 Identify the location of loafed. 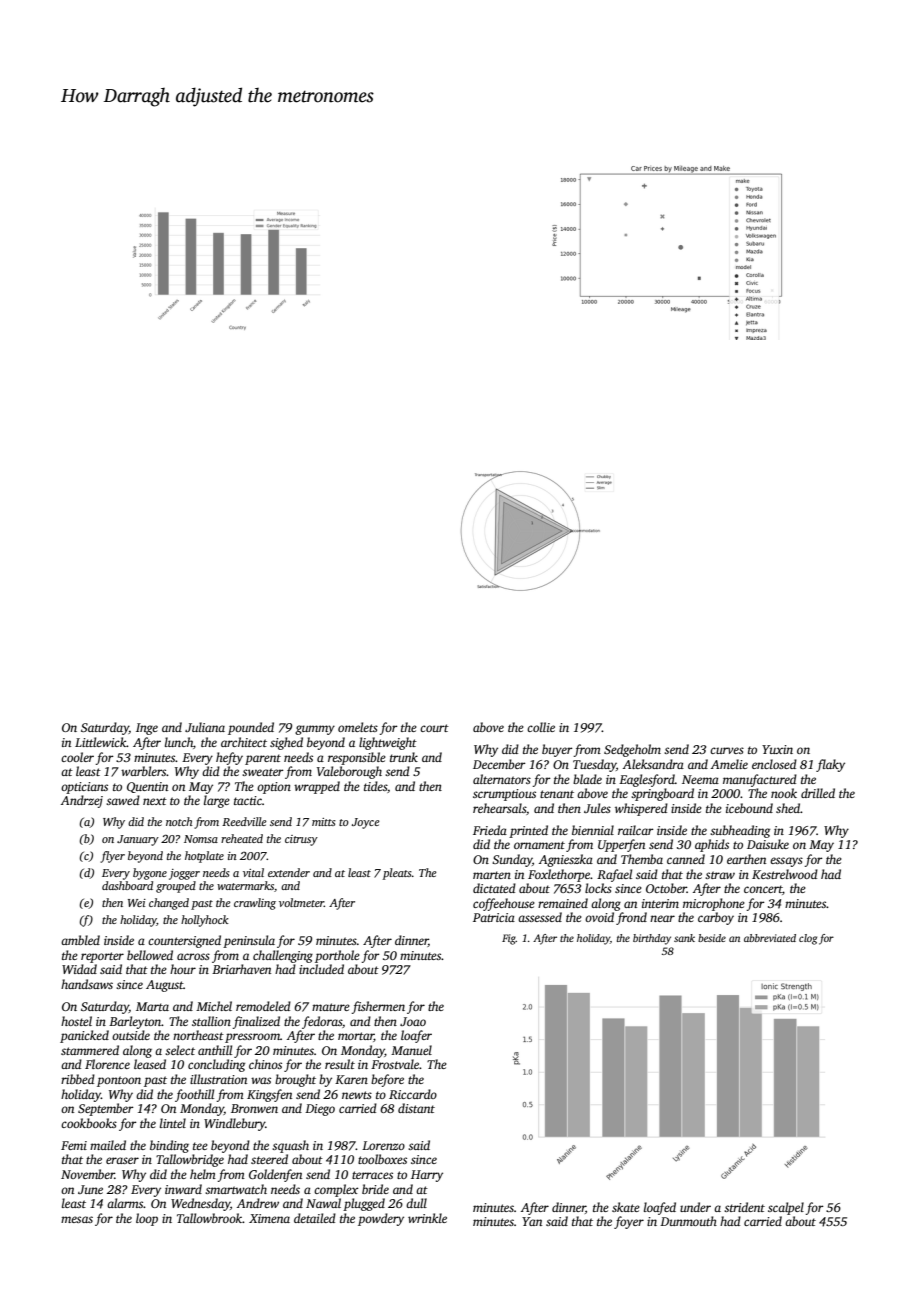
(660, 1208).
